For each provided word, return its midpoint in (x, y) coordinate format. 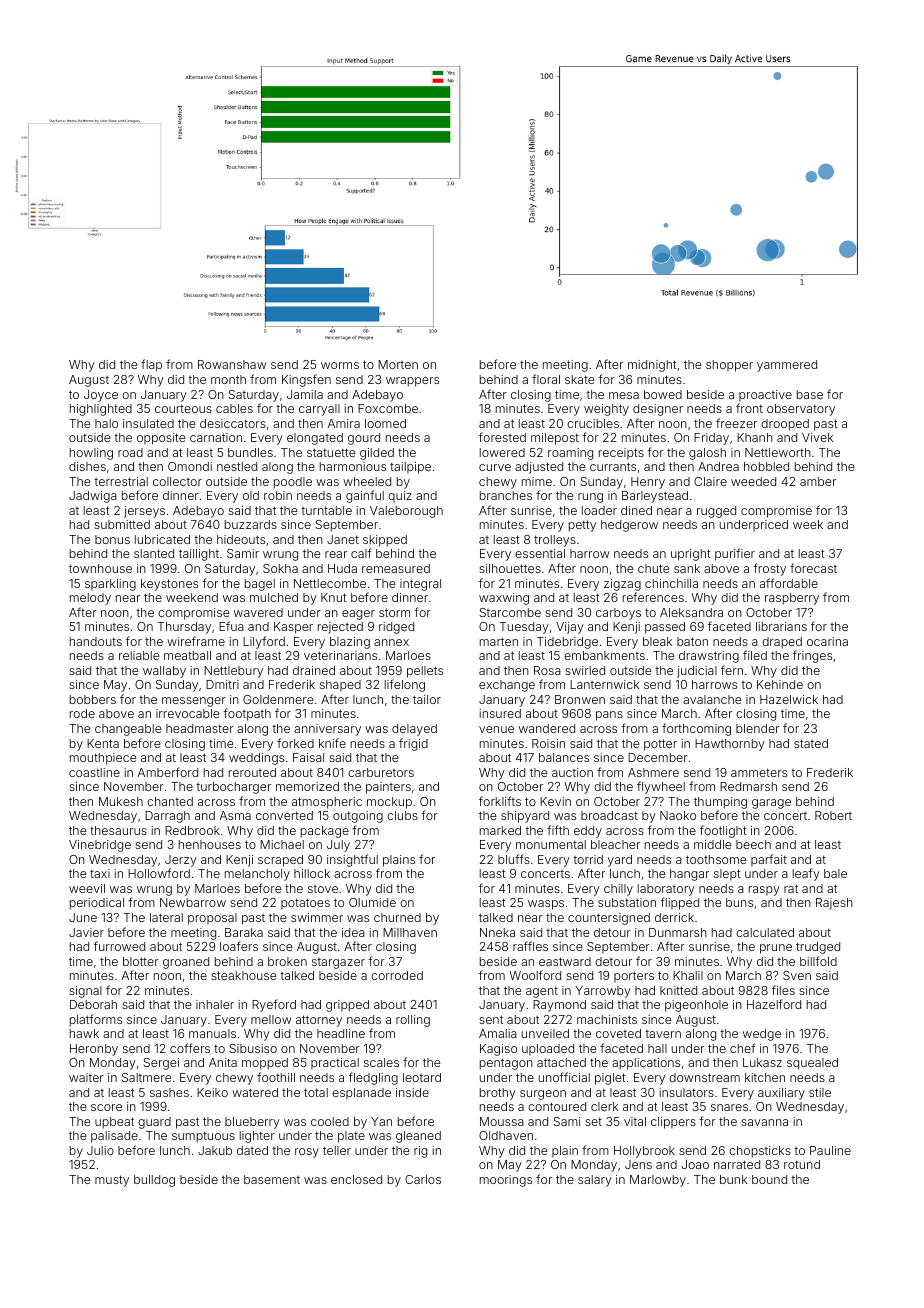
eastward (565, 961)
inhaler (215, 1004)
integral (420, 585)
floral (546, 379)
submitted (122, 524)
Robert (833, 815)
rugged (716, 512)
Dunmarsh (678, 932)
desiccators (233, 423)
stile (820, 1092)
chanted (170, 801)
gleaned (418, 1137)
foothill (276, 1077)
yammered (787, 366)
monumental (551, 844)
